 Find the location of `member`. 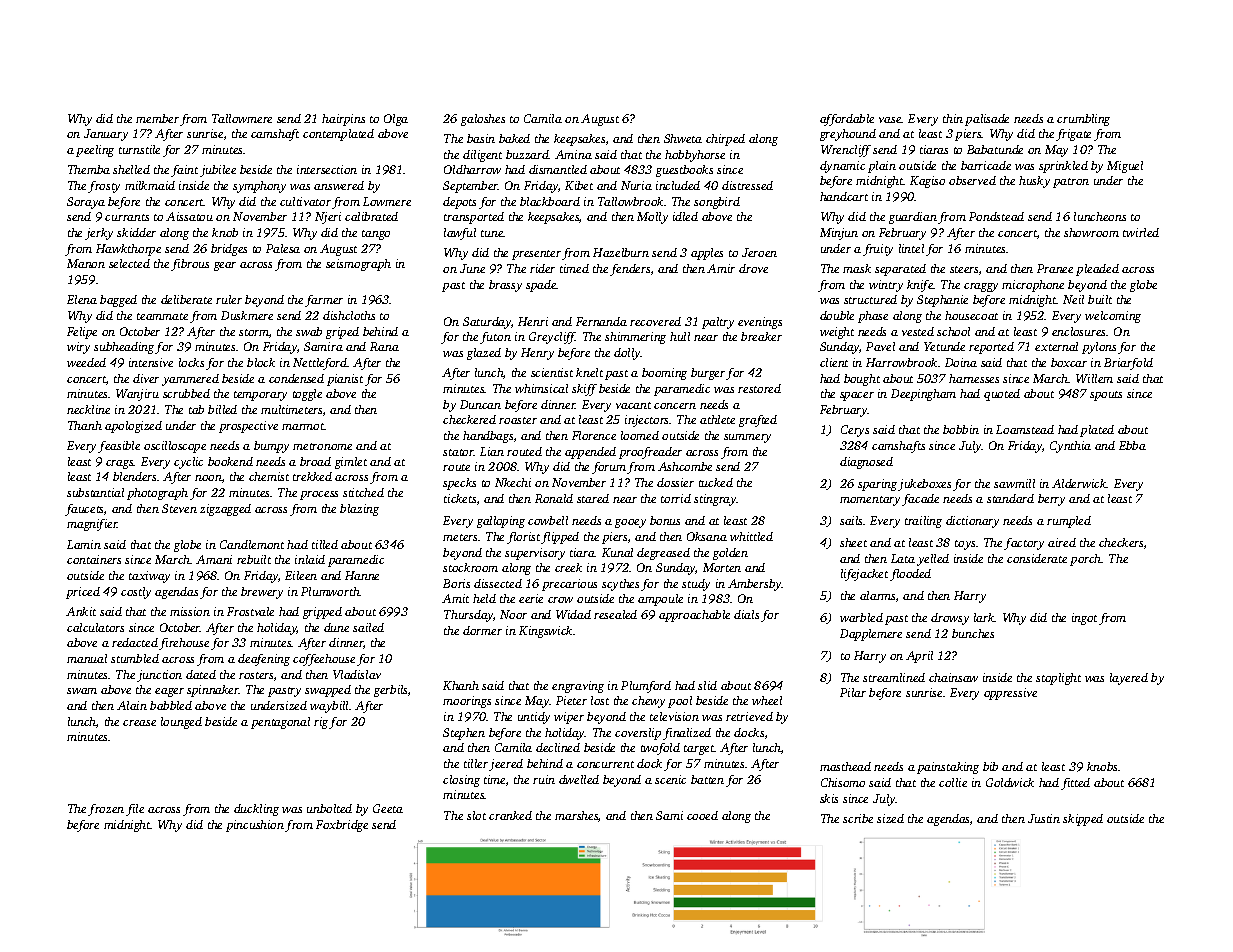

member is located at coordinates (157, 118).
